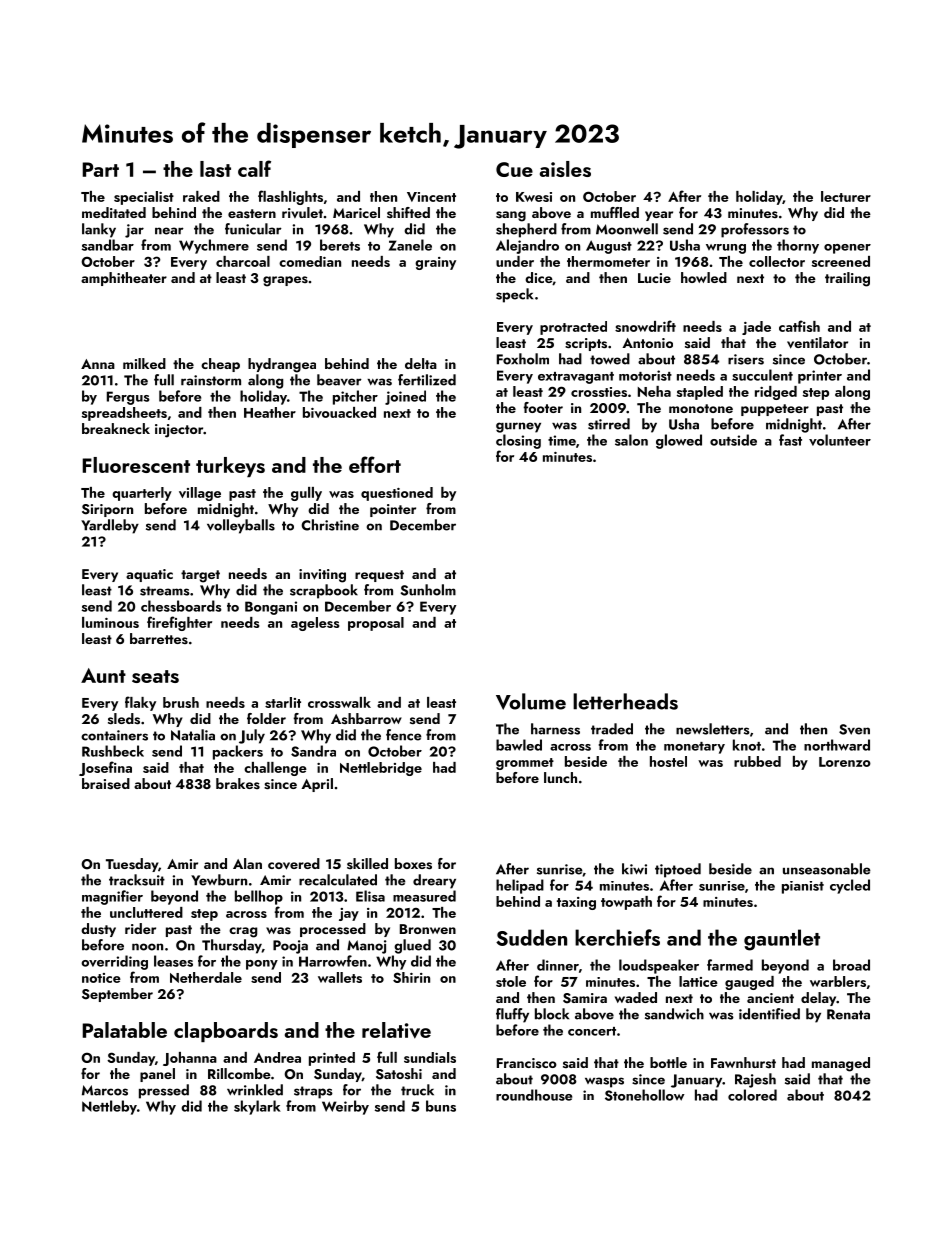 This document has height=1233, width=952. Describe the element at coordinates (431, 197) in the document. I see `Vincent` at that location.
